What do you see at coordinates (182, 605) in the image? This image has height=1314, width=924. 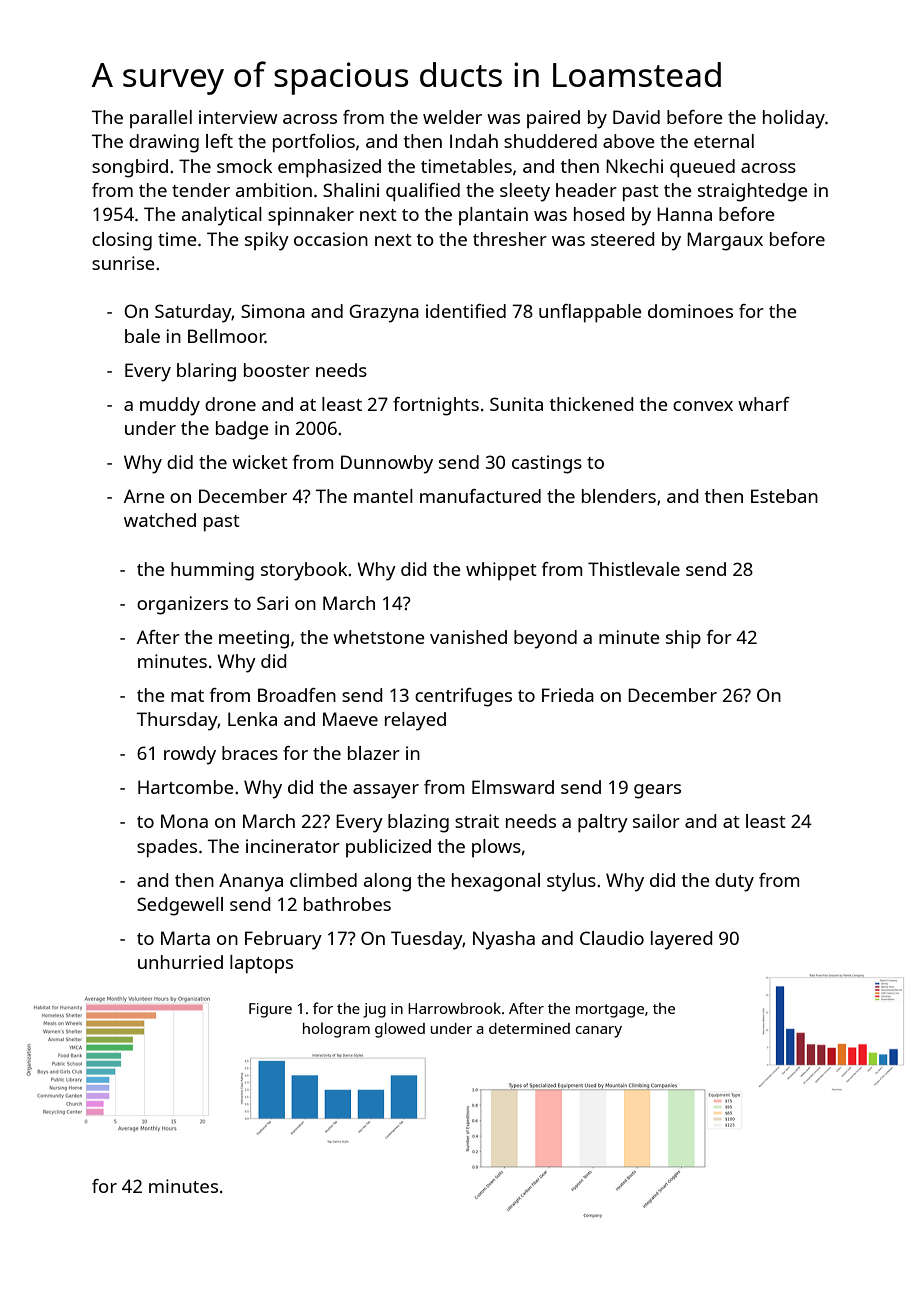 I see `organizers` at bounding box center [182, 605].
